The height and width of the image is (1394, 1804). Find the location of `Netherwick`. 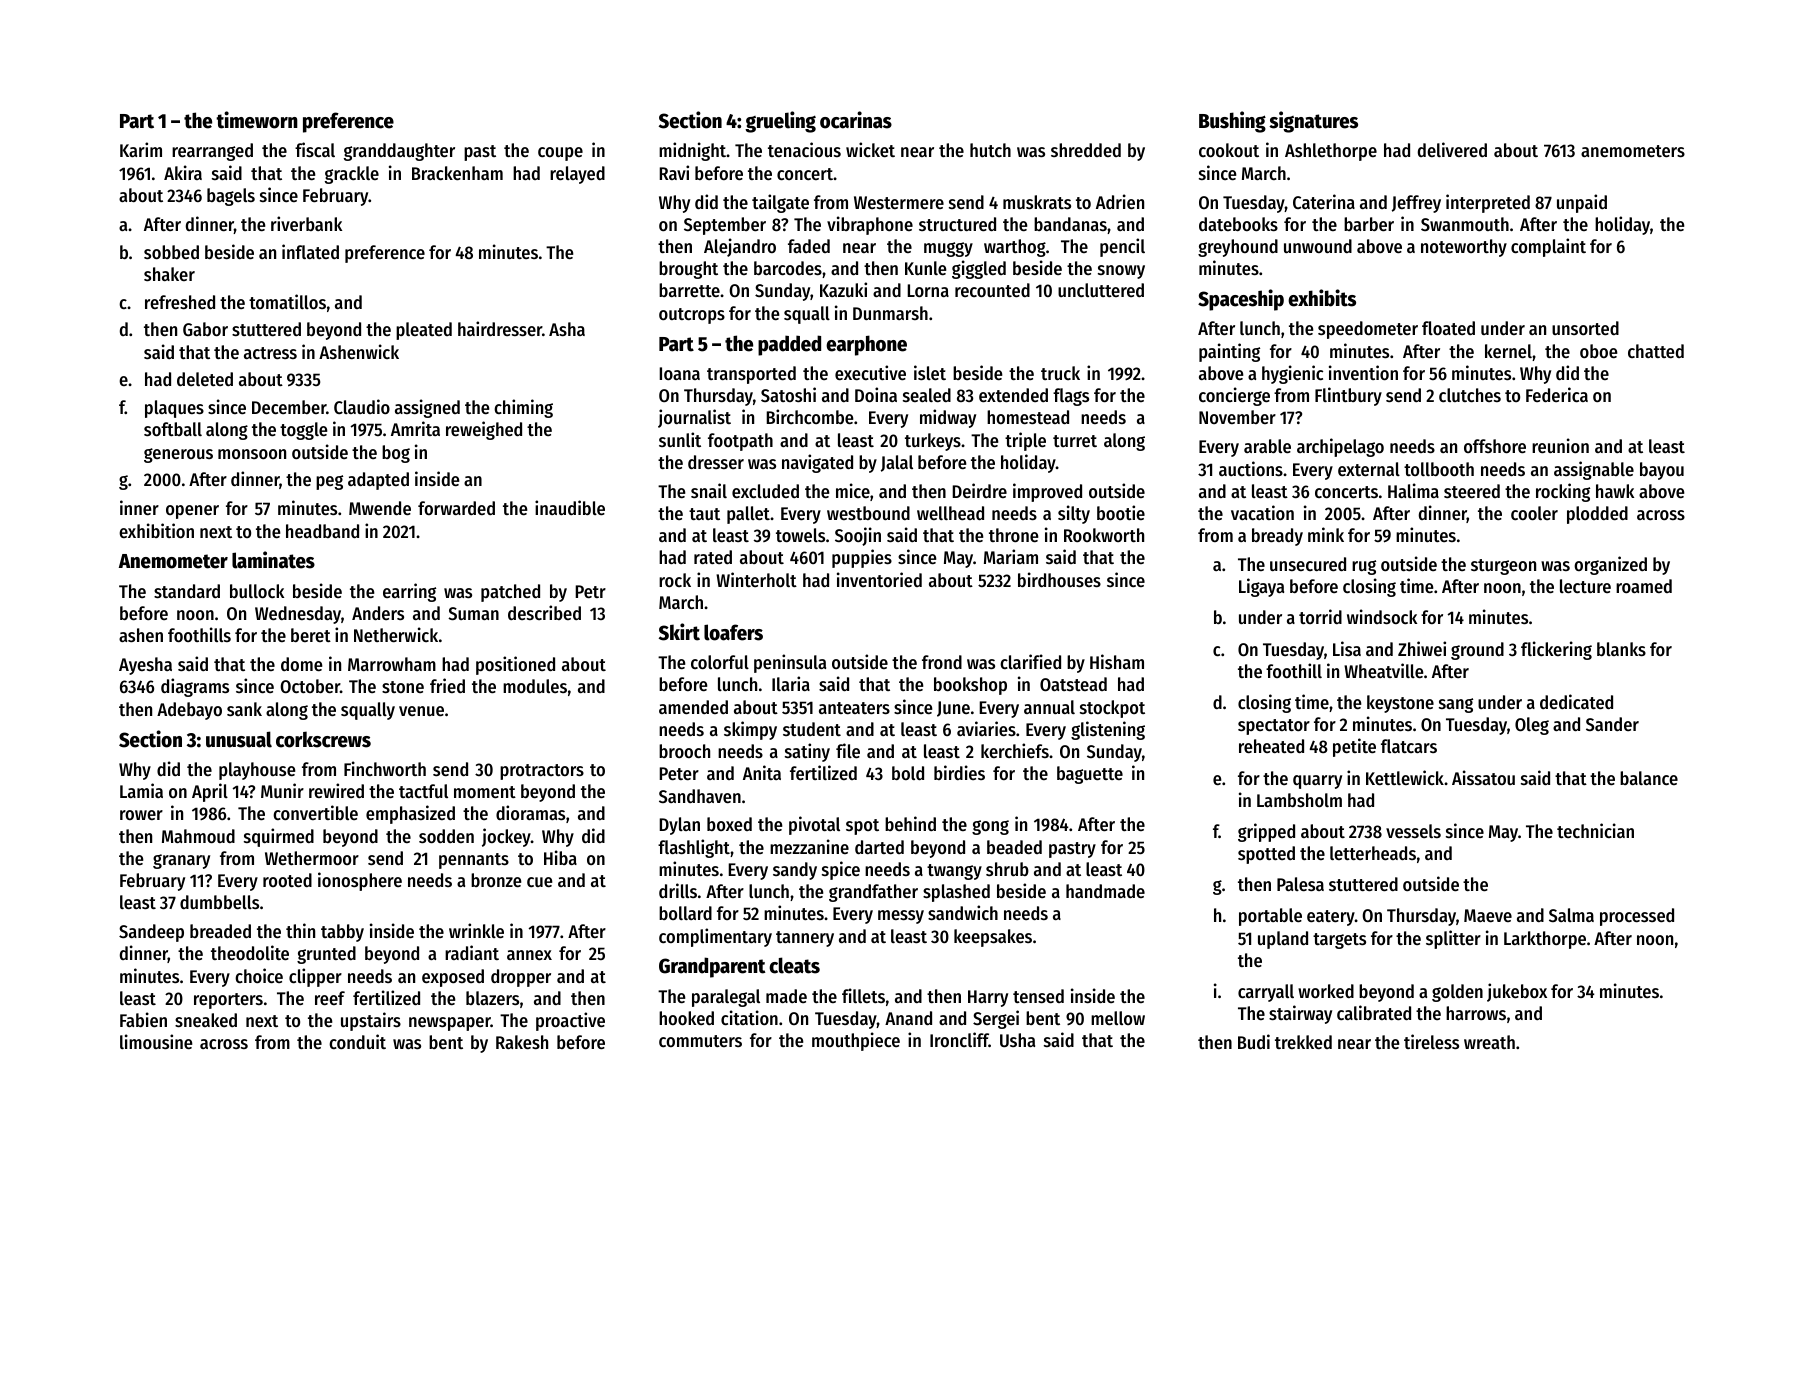

Netherwick is located at coordinates (396, 634).
